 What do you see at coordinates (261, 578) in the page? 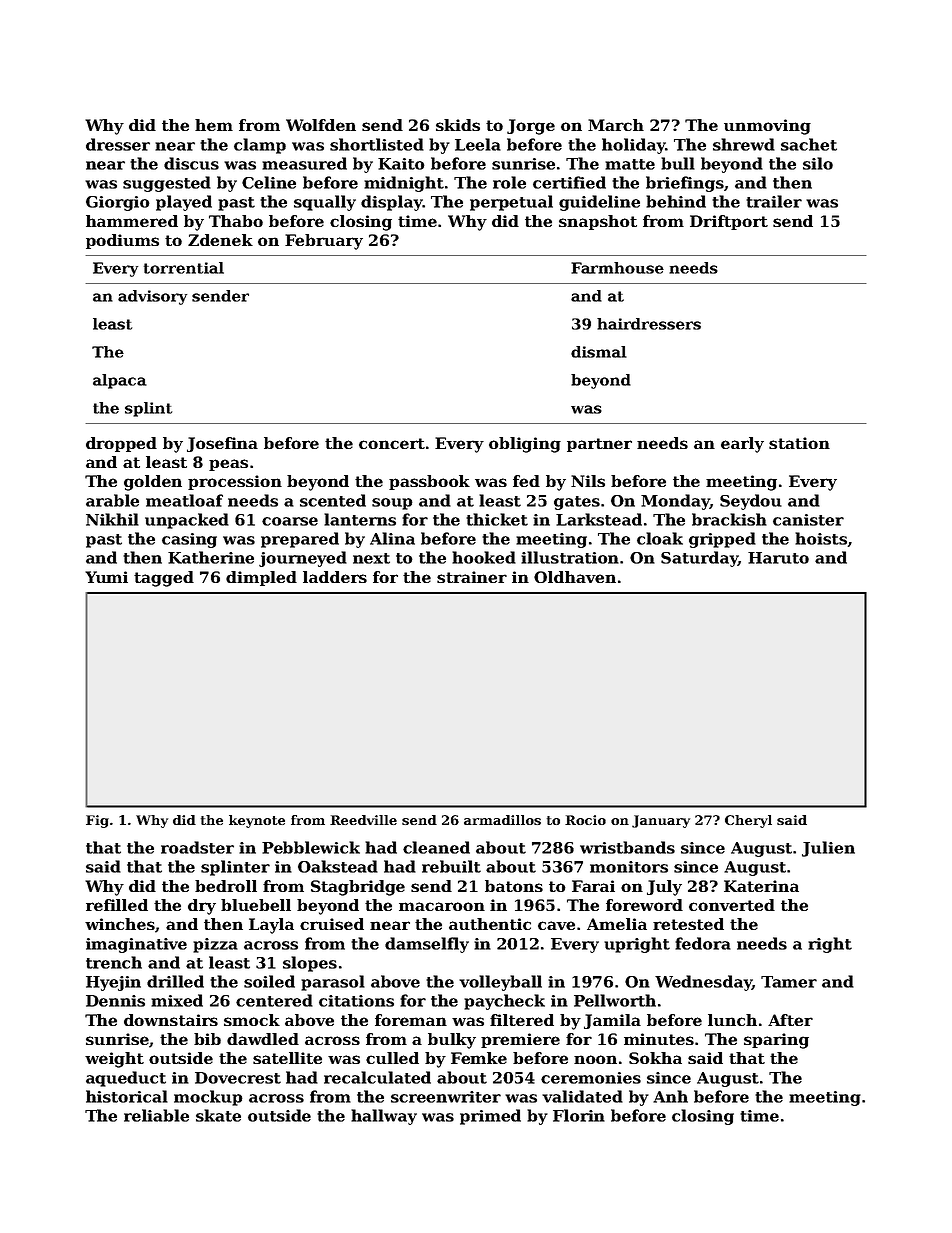
I see `dimpled` at bounding box center [261, 578].
